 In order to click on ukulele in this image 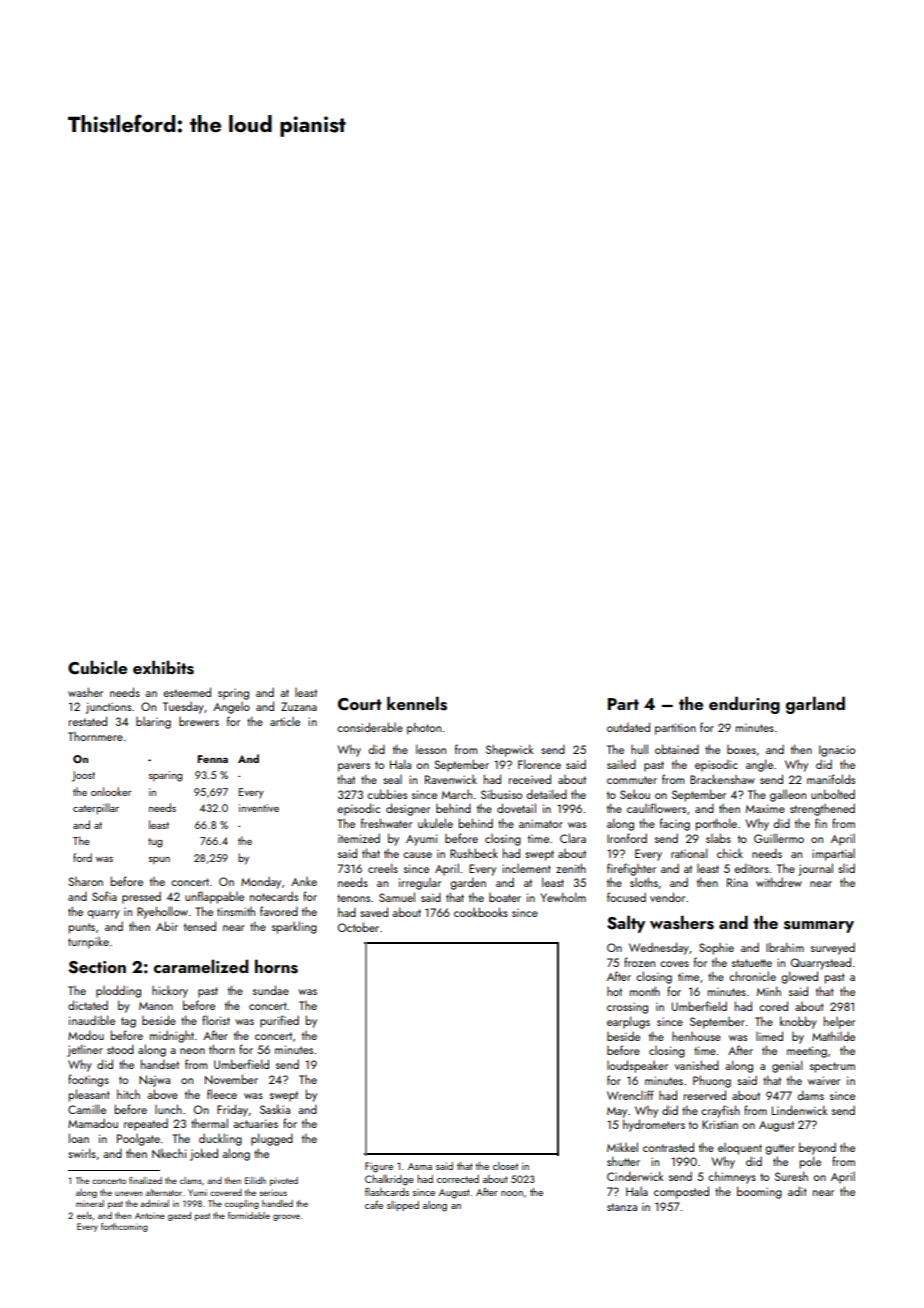, I will do `click(435, 823)`.
